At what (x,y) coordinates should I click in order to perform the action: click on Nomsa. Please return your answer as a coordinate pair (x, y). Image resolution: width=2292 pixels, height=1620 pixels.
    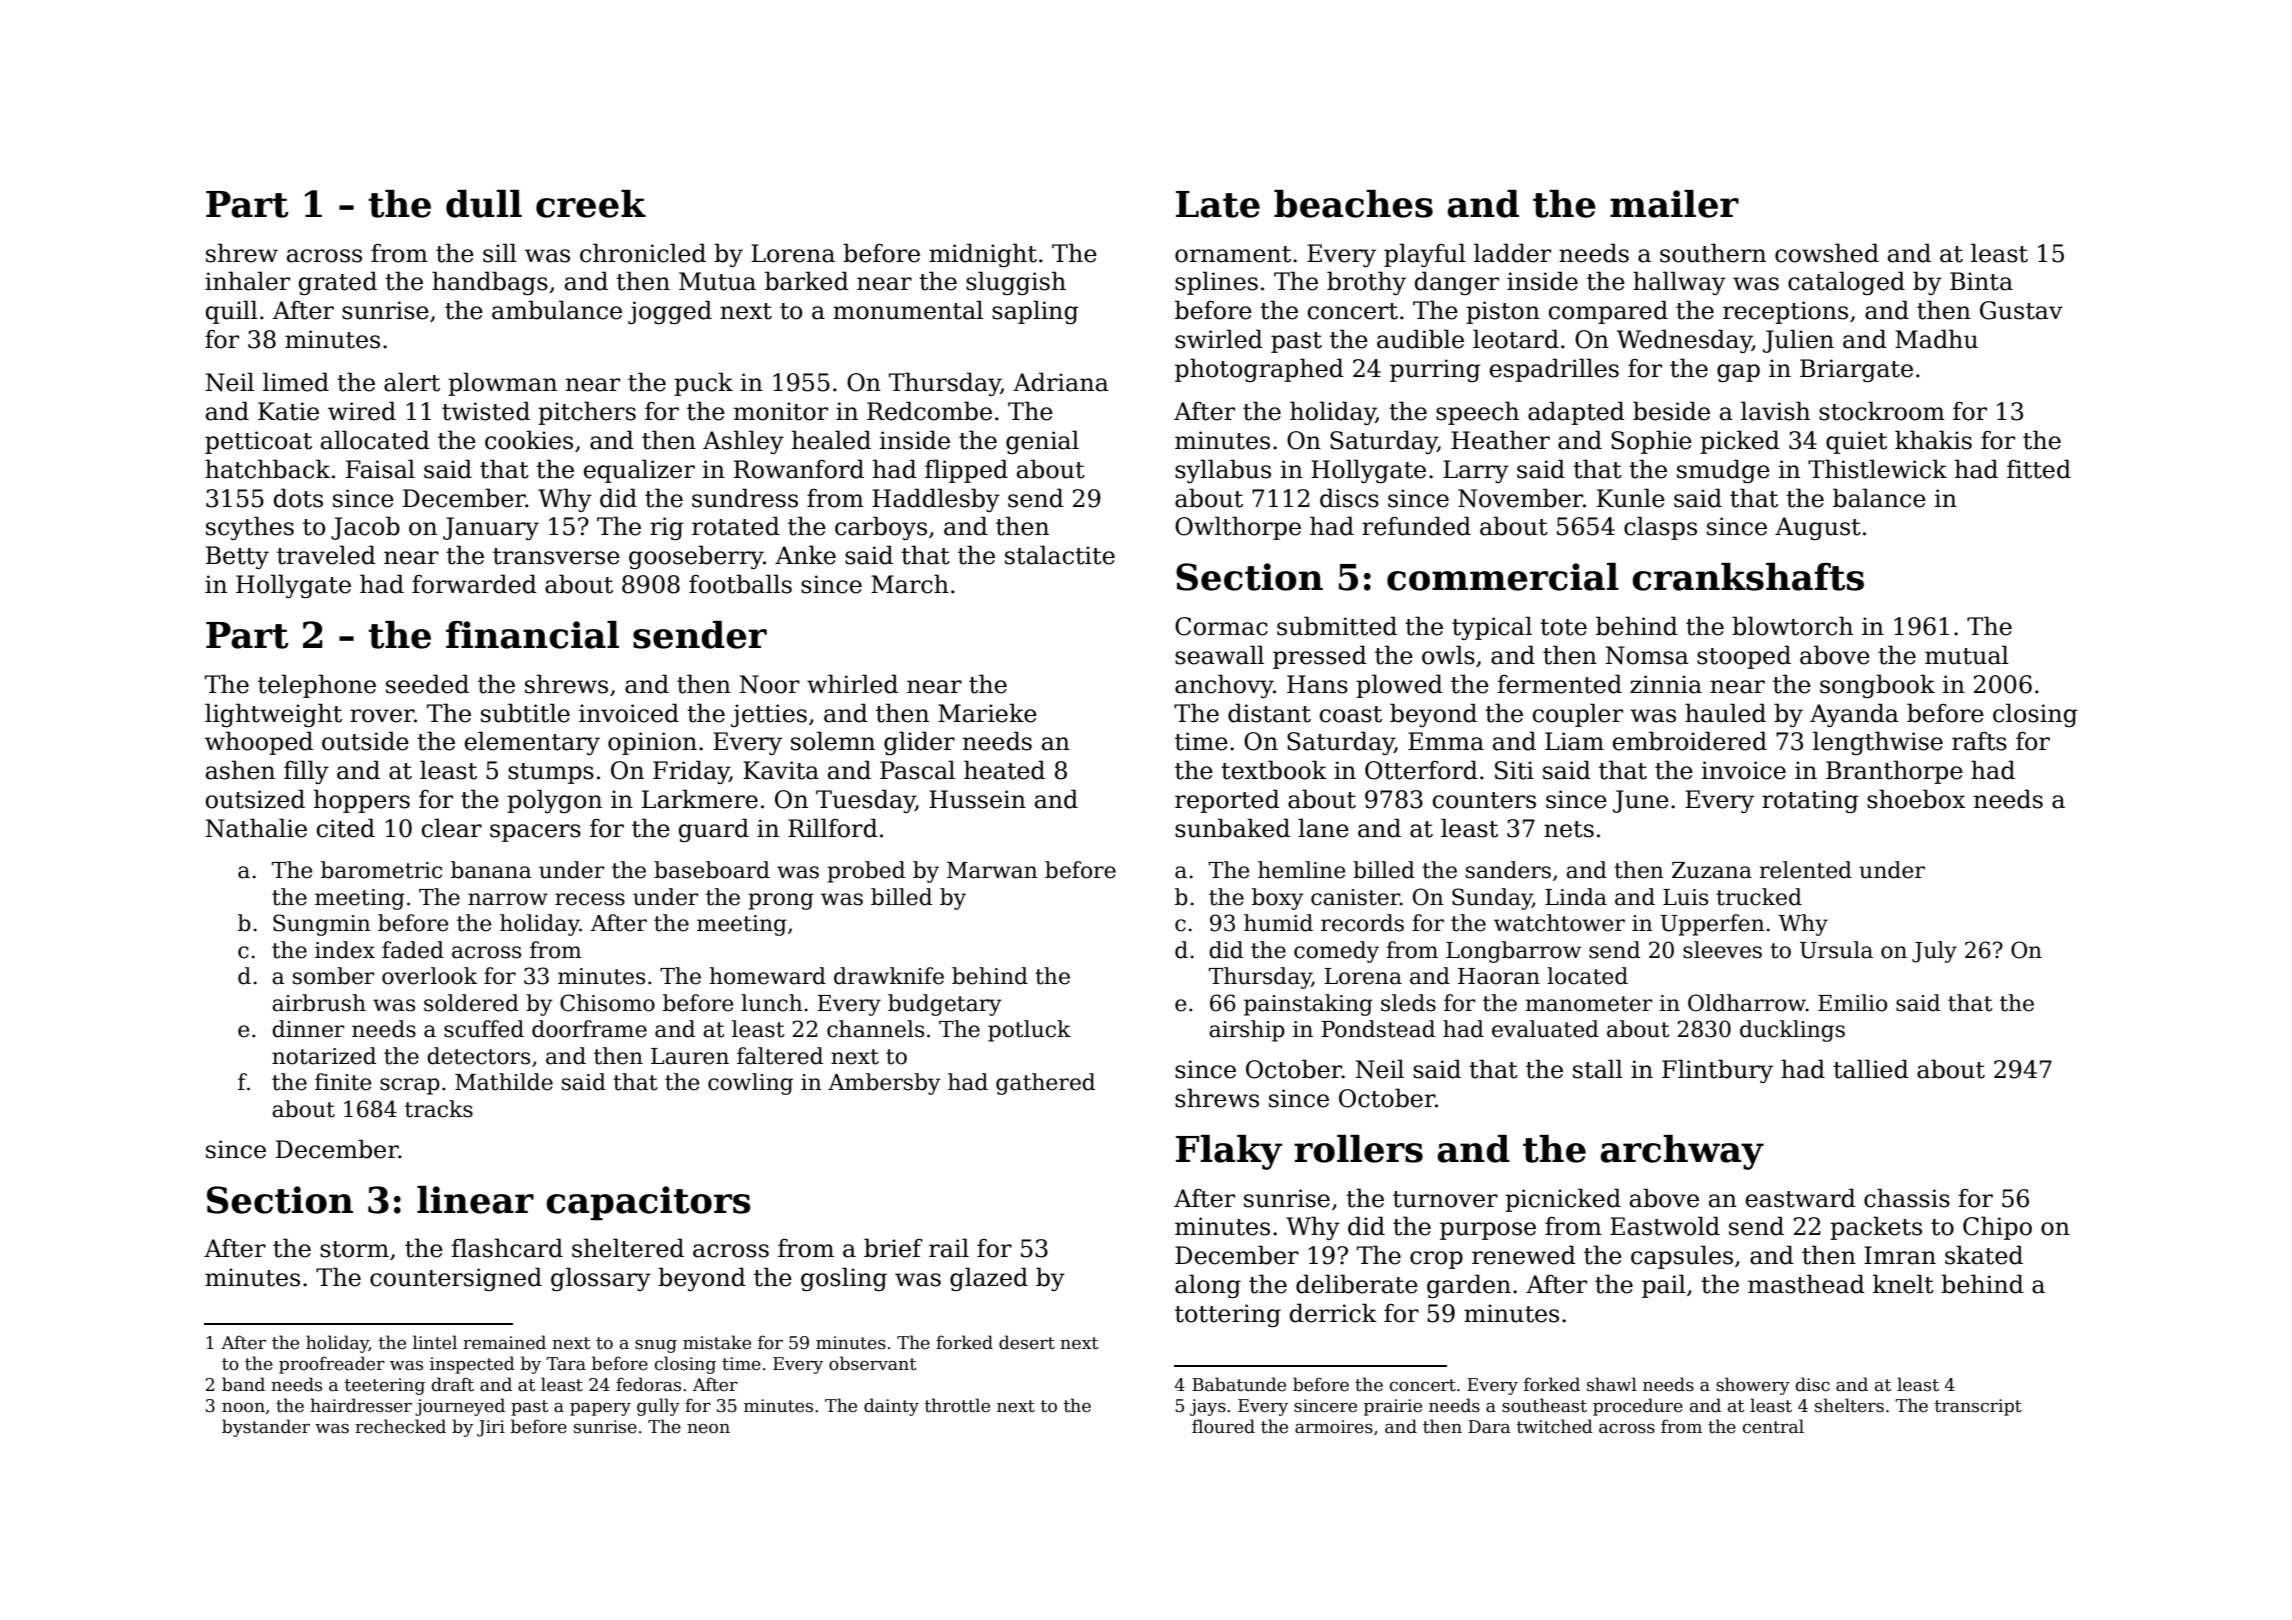
    Looking at the image, I should click on (1647, 655).
